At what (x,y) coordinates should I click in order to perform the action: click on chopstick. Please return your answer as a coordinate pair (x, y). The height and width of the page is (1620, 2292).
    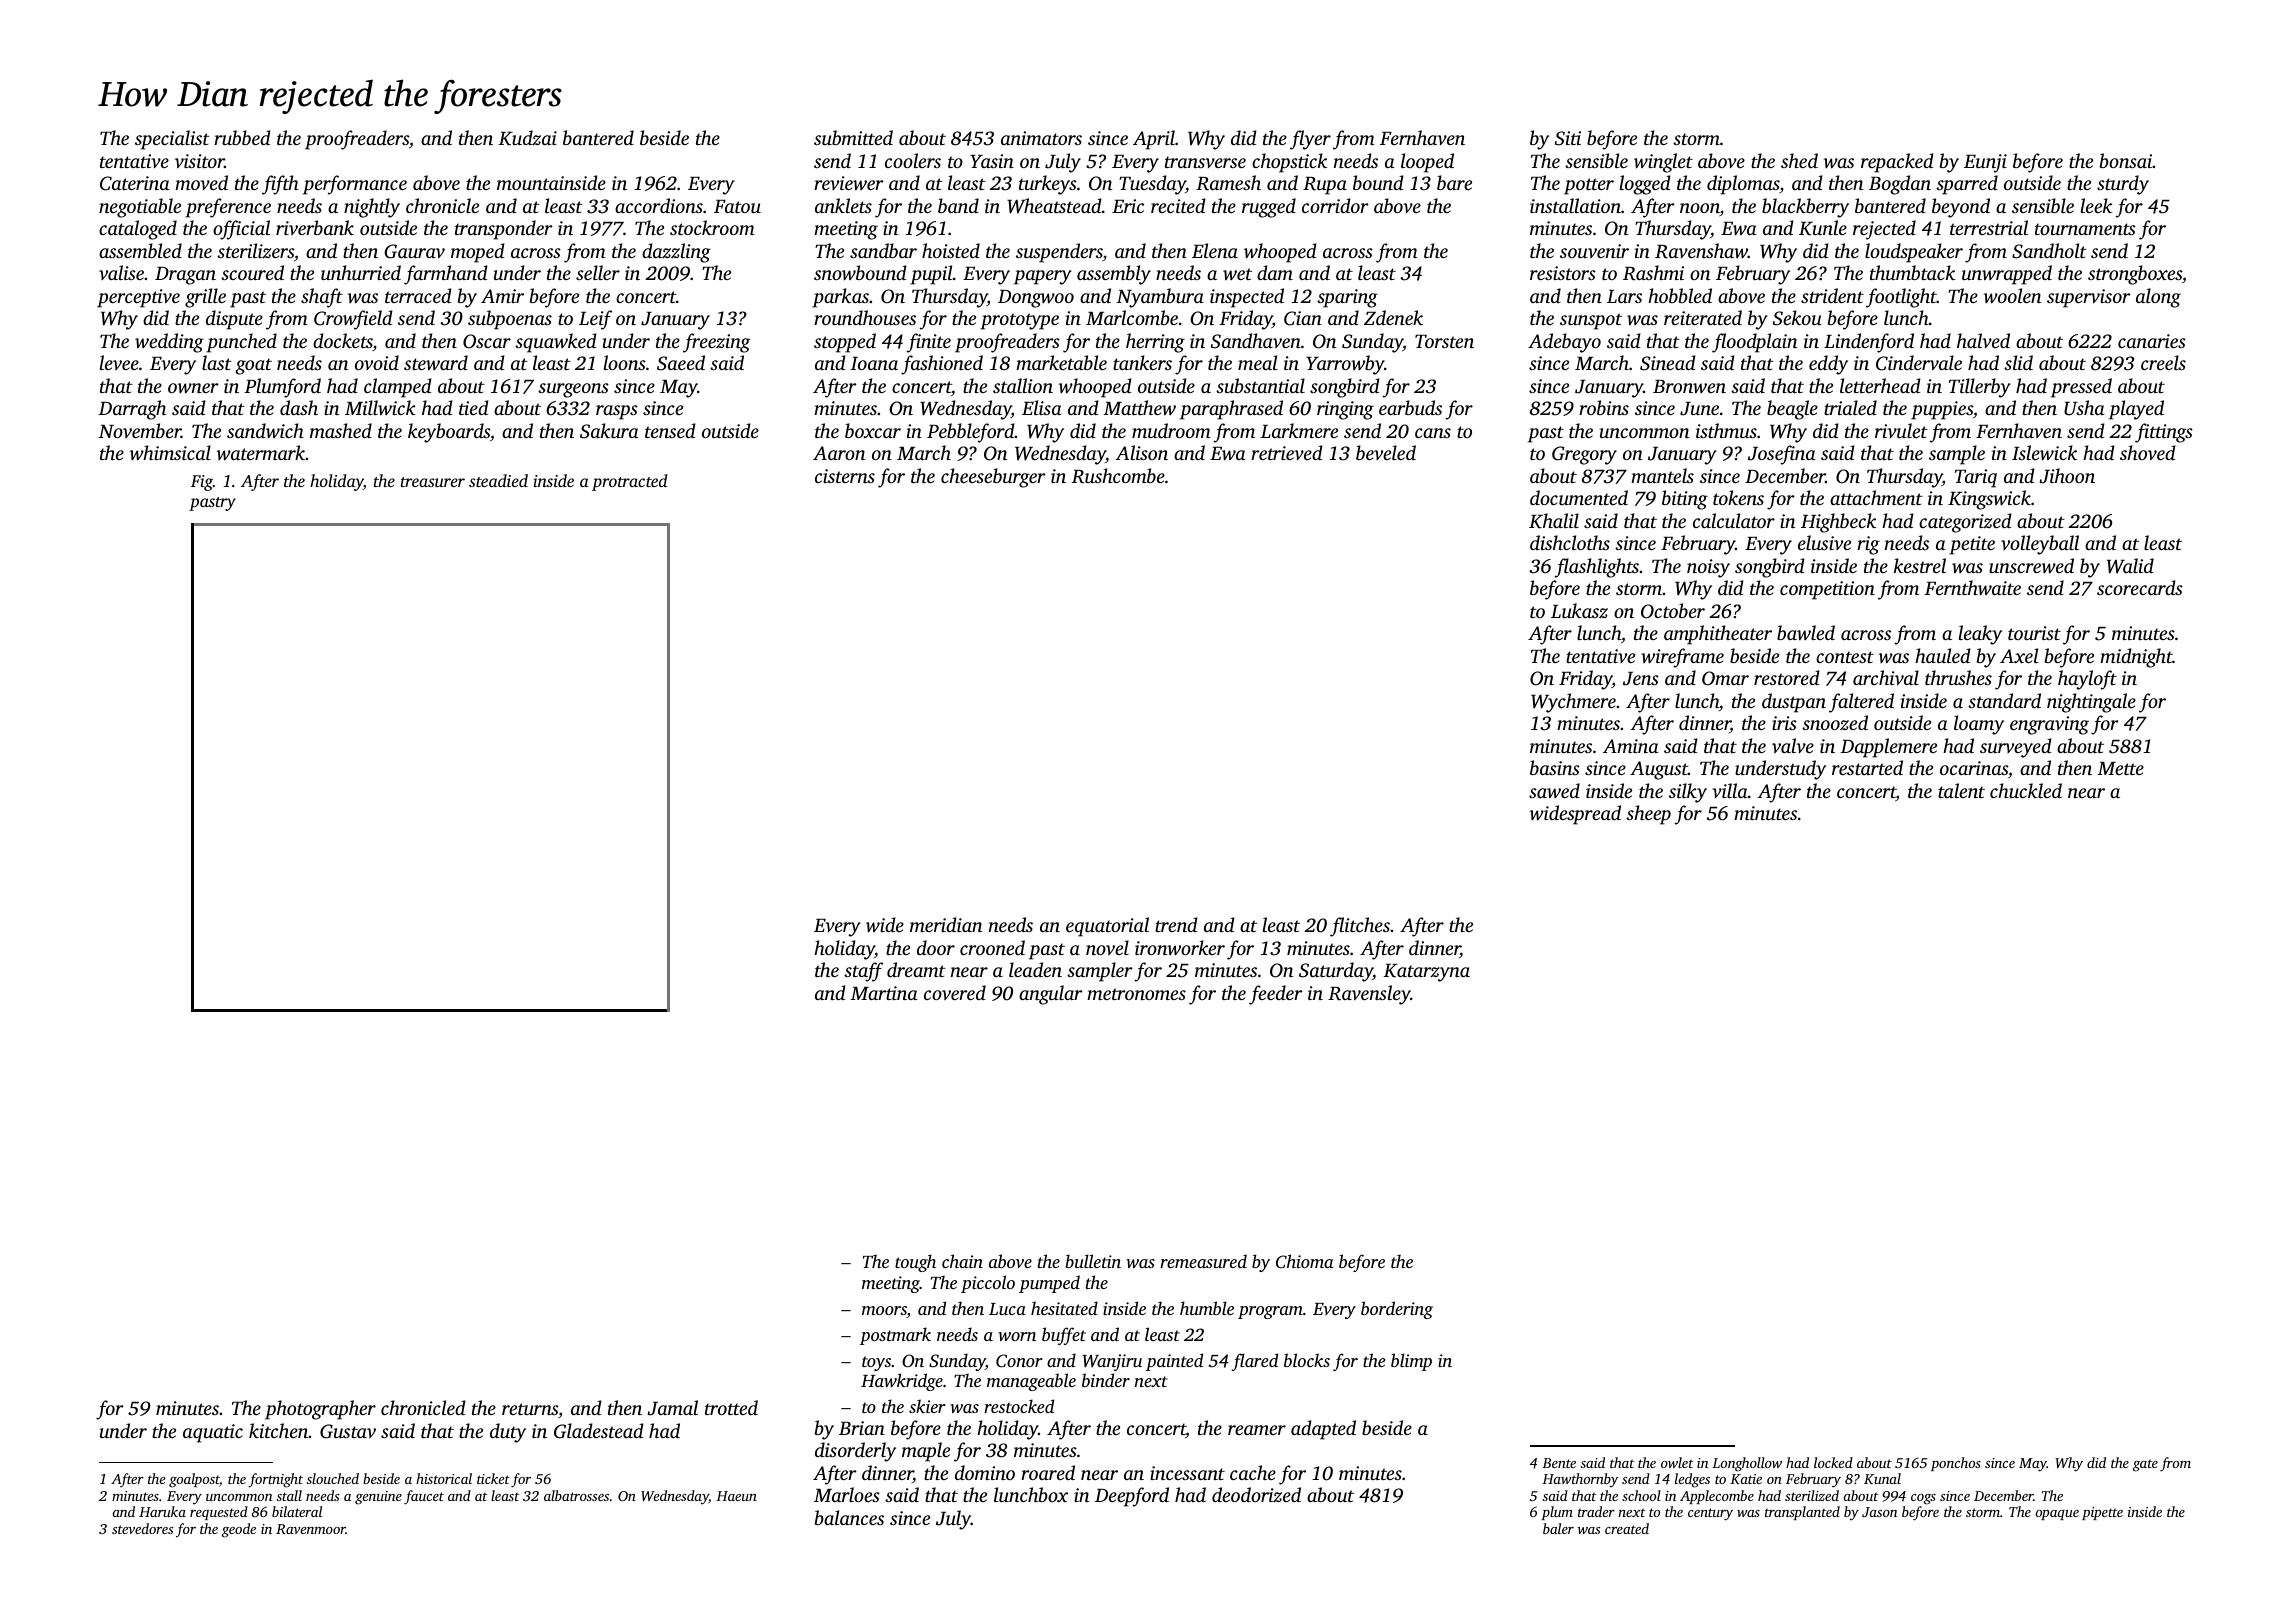
    Looking at the image, I should click on (1289, 163).
